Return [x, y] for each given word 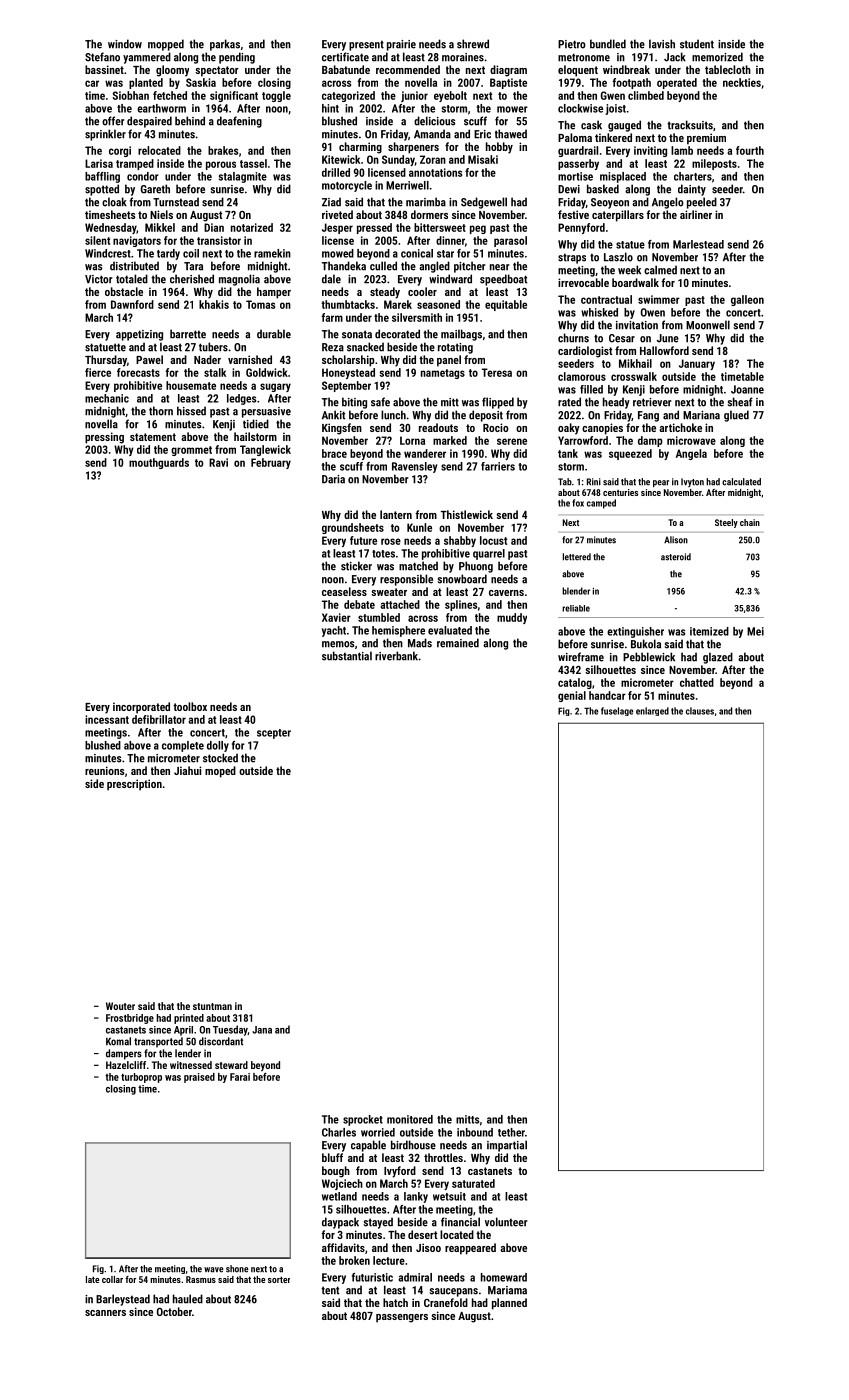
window [125, 44]
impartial [507, 1146]
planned [509, 1304]
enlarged [652, 711]
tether [511, 1132]
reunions [104, 770]
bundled [608, 44]
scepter [274, 734]
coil [191, 253]
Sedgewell [484, 203]
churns [573, 338]
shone [237, 1269]
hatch [395, 1302]
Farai [240, 1077]
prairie [401, 45]
